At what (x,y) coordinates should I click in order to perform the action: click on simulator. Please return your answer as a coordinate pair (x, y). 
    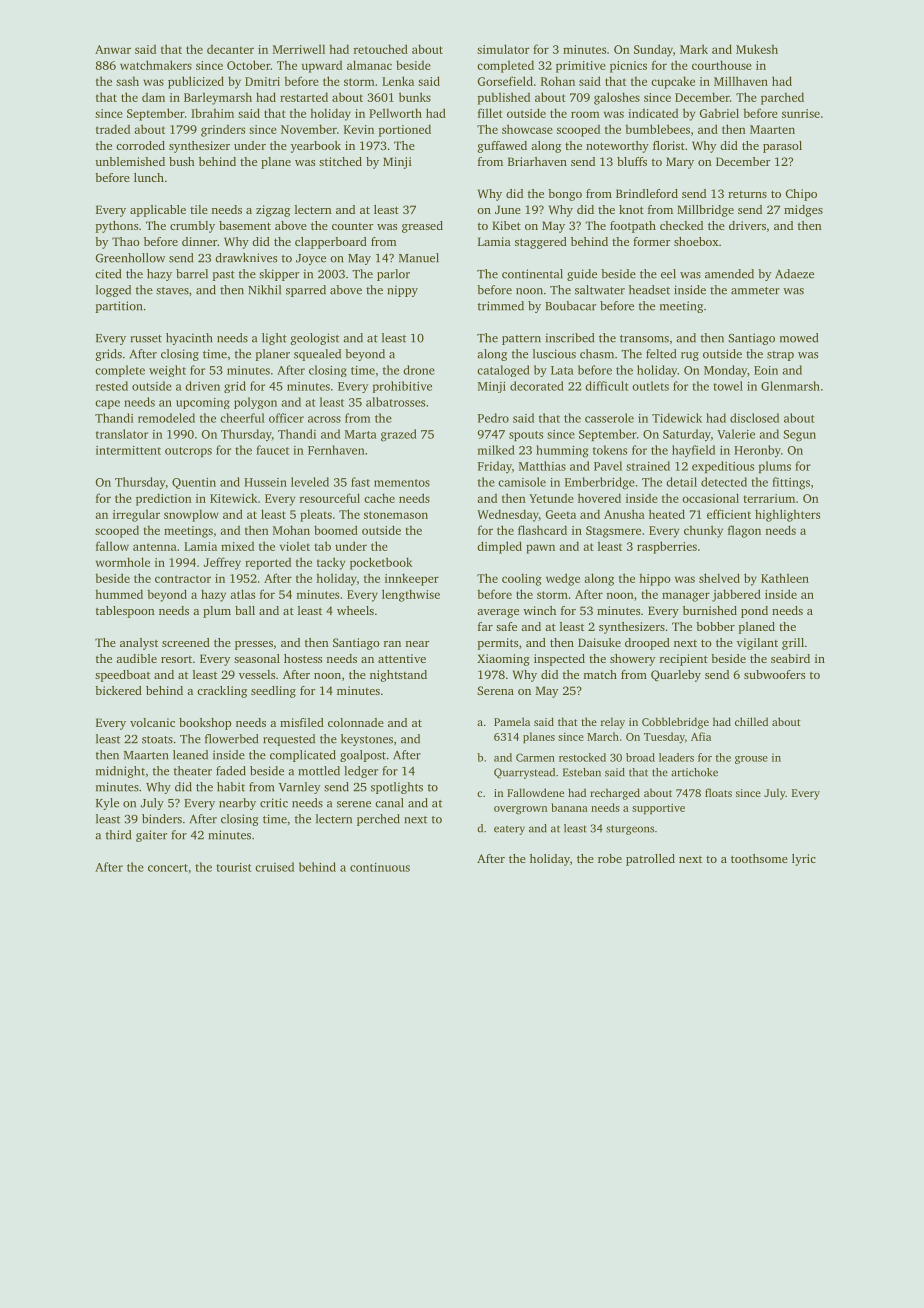
    Looking at the image, I should click on (503, 49).
